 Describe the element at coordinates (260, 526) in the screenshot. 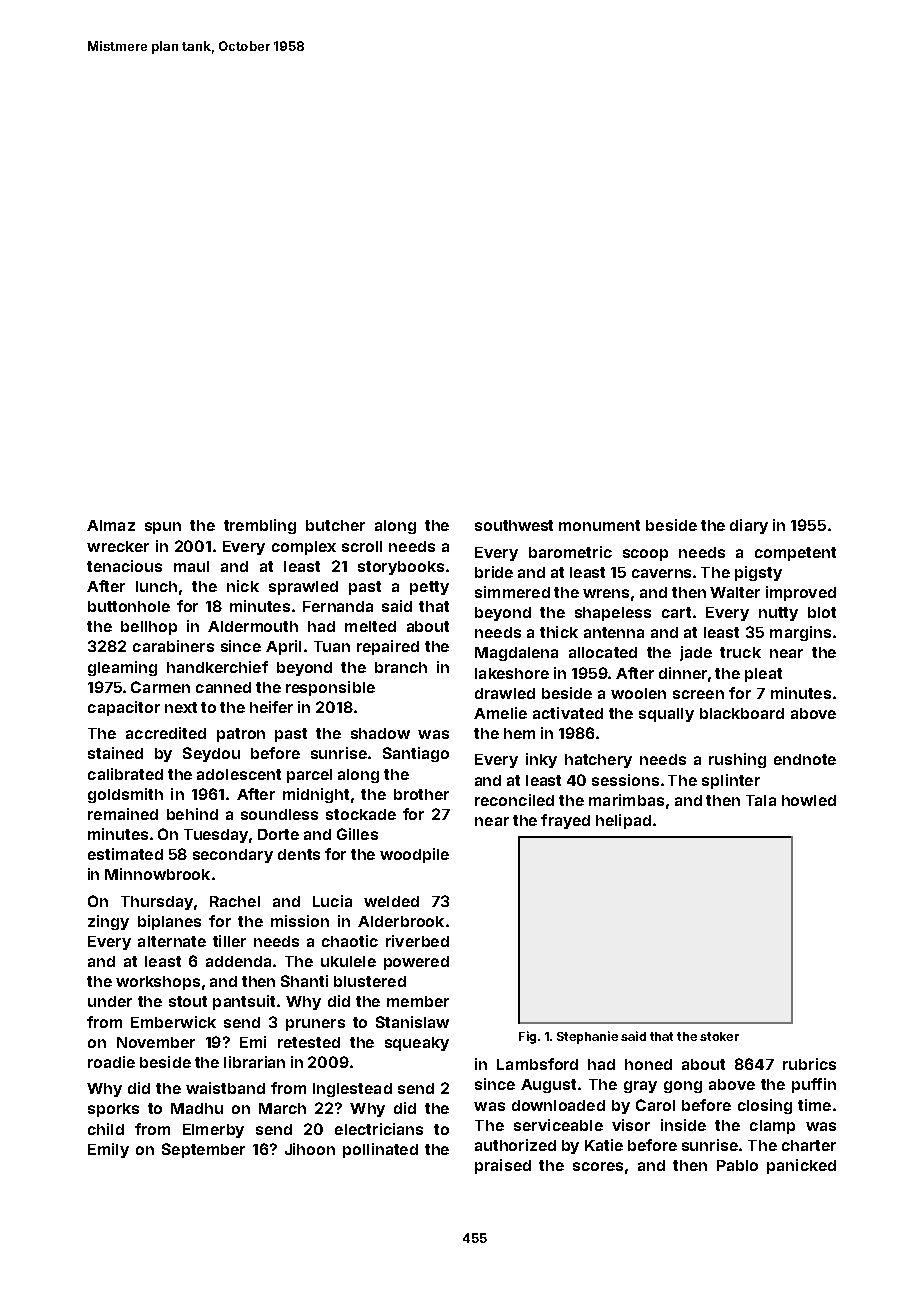

I see `trembling` at that location.
